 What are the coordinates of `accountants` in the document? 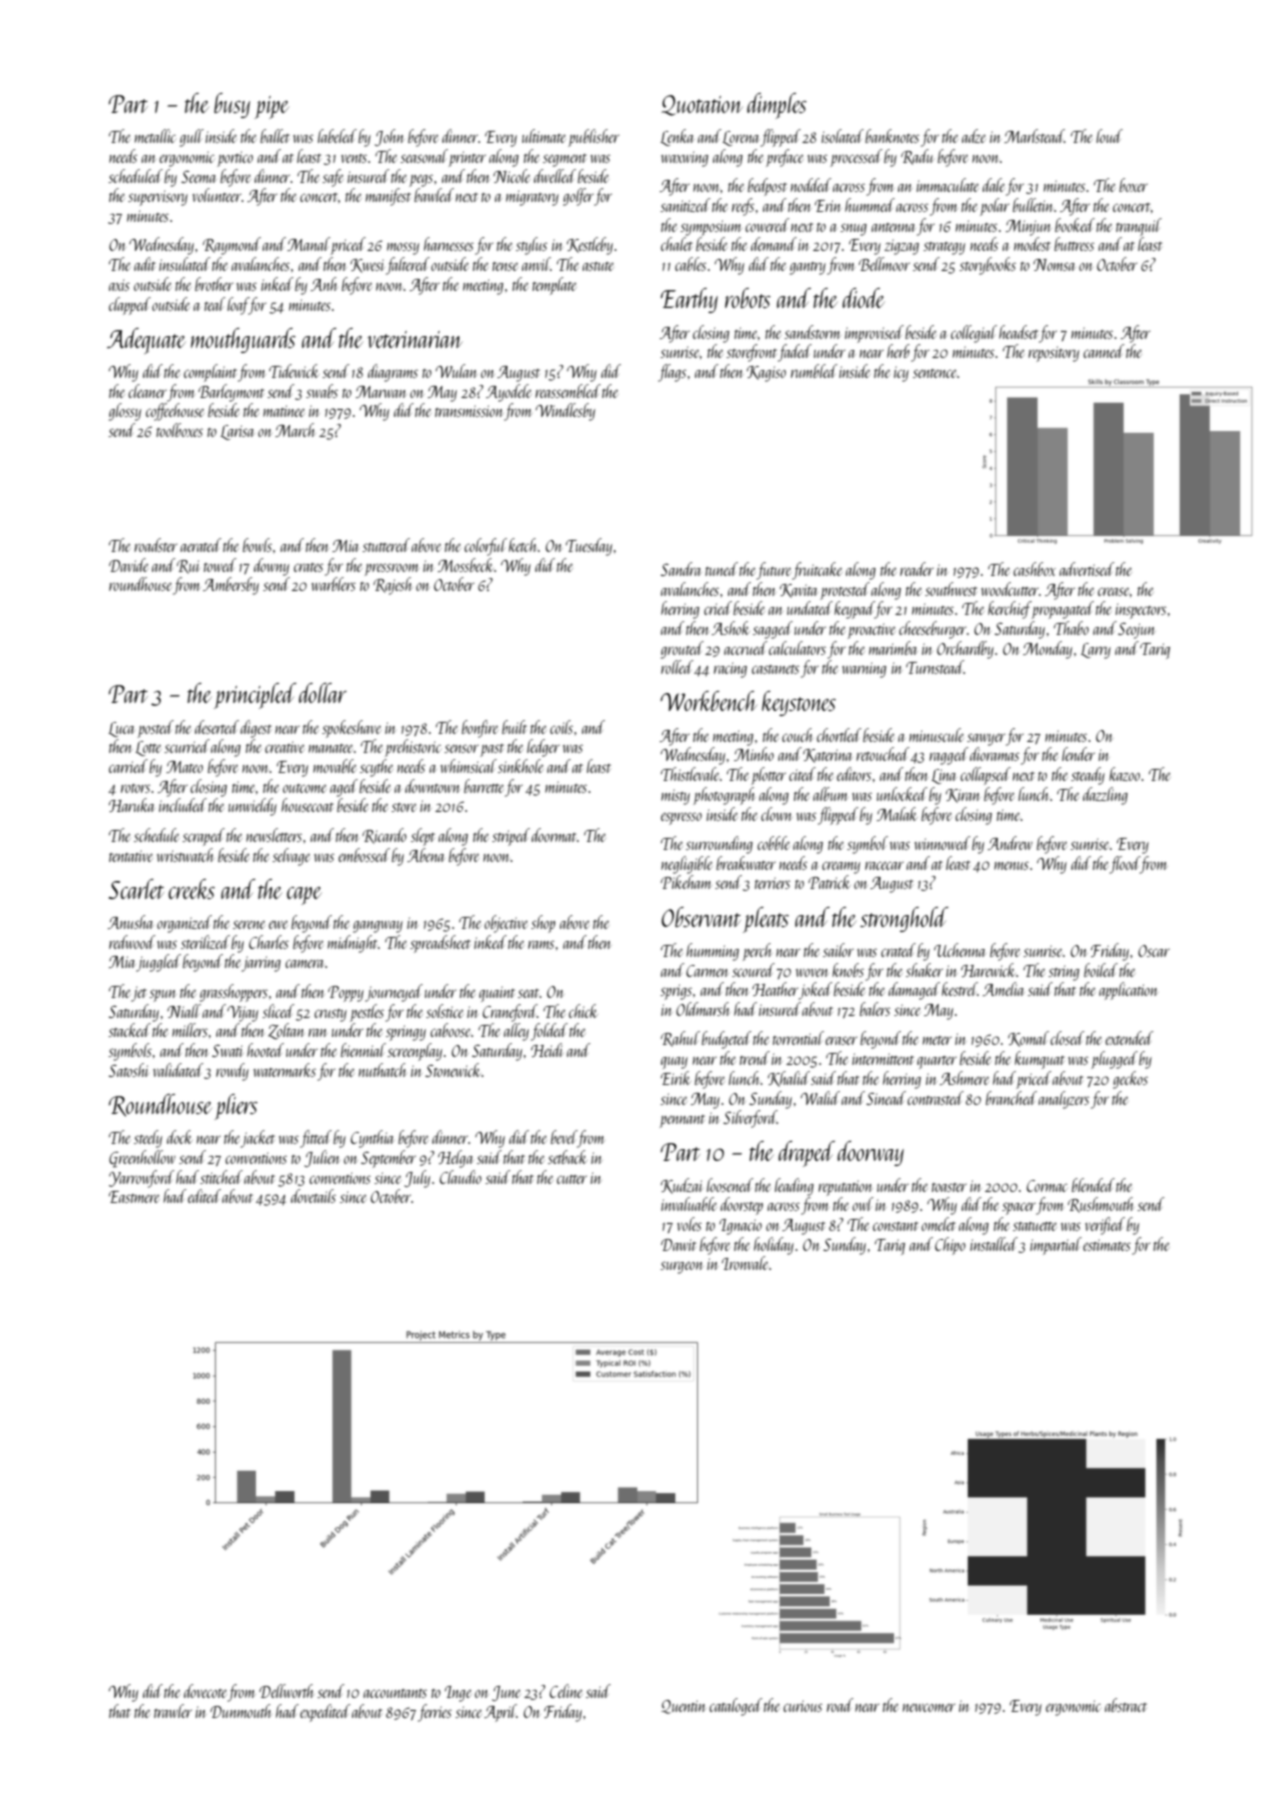 It's located at (395, 1693).
